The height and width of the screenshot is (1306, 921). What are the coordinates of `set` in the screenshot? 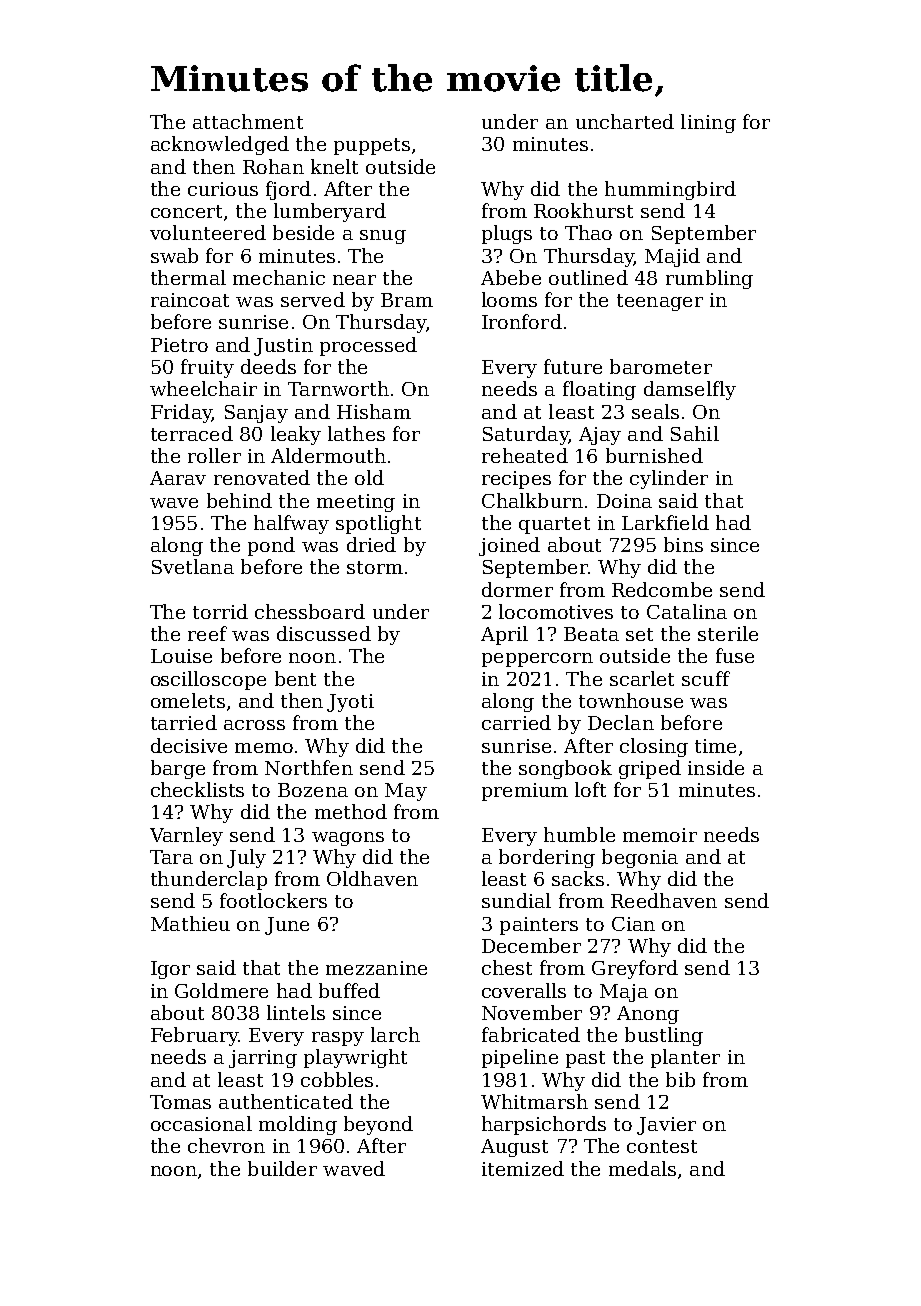 It's located at (639, 634).
